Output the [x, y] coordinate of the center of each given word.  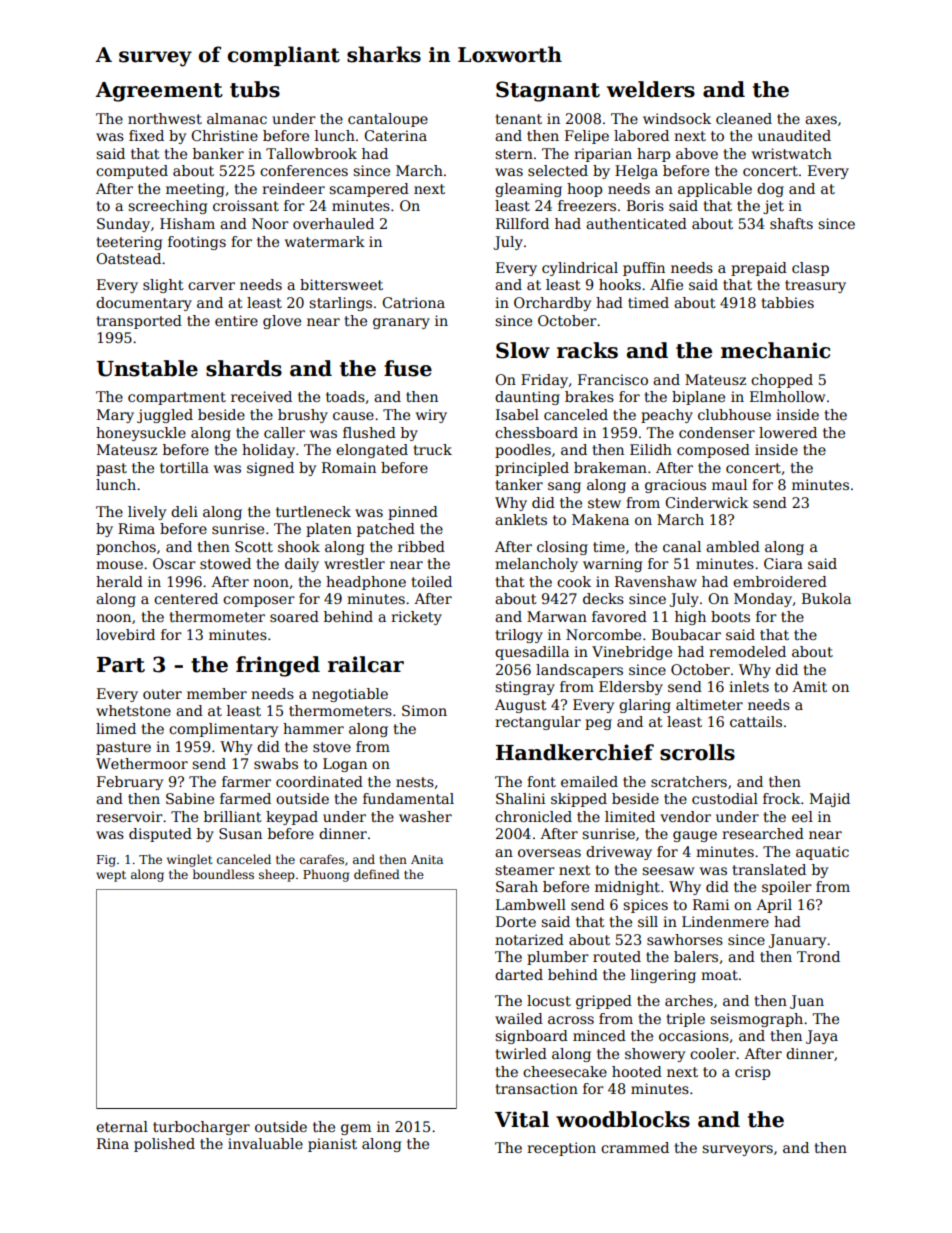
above [697, 153]
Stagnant [548, 91]
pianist [332, 1145]
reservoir [129, 816]
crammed [635, 1147]
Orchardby [552, 304]
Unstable [147, 368]
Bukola [826, 598]
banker [218, 153]
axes [821, 120]
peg [598, 724]
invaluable [265, 1143]
